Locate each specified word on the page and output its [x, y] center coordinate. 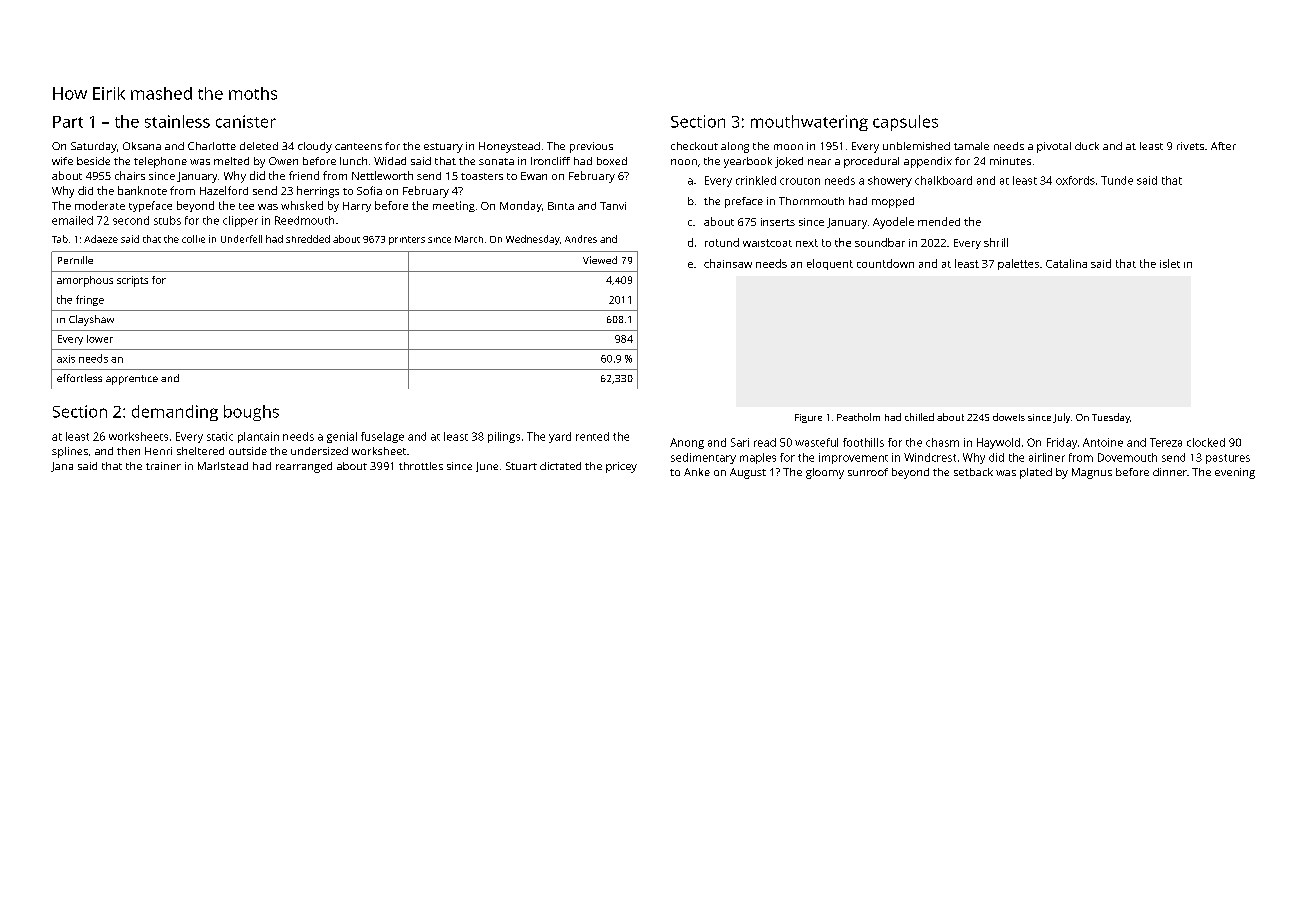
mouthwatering [809, 123]
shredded [308, 239]
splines [70, 452]
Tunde [1117, 180]
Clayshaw [91, 320]
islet [1170, 263]
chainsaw [728, 263]
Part [68, 122]
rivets [1190, 146]
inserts [778, 222]
